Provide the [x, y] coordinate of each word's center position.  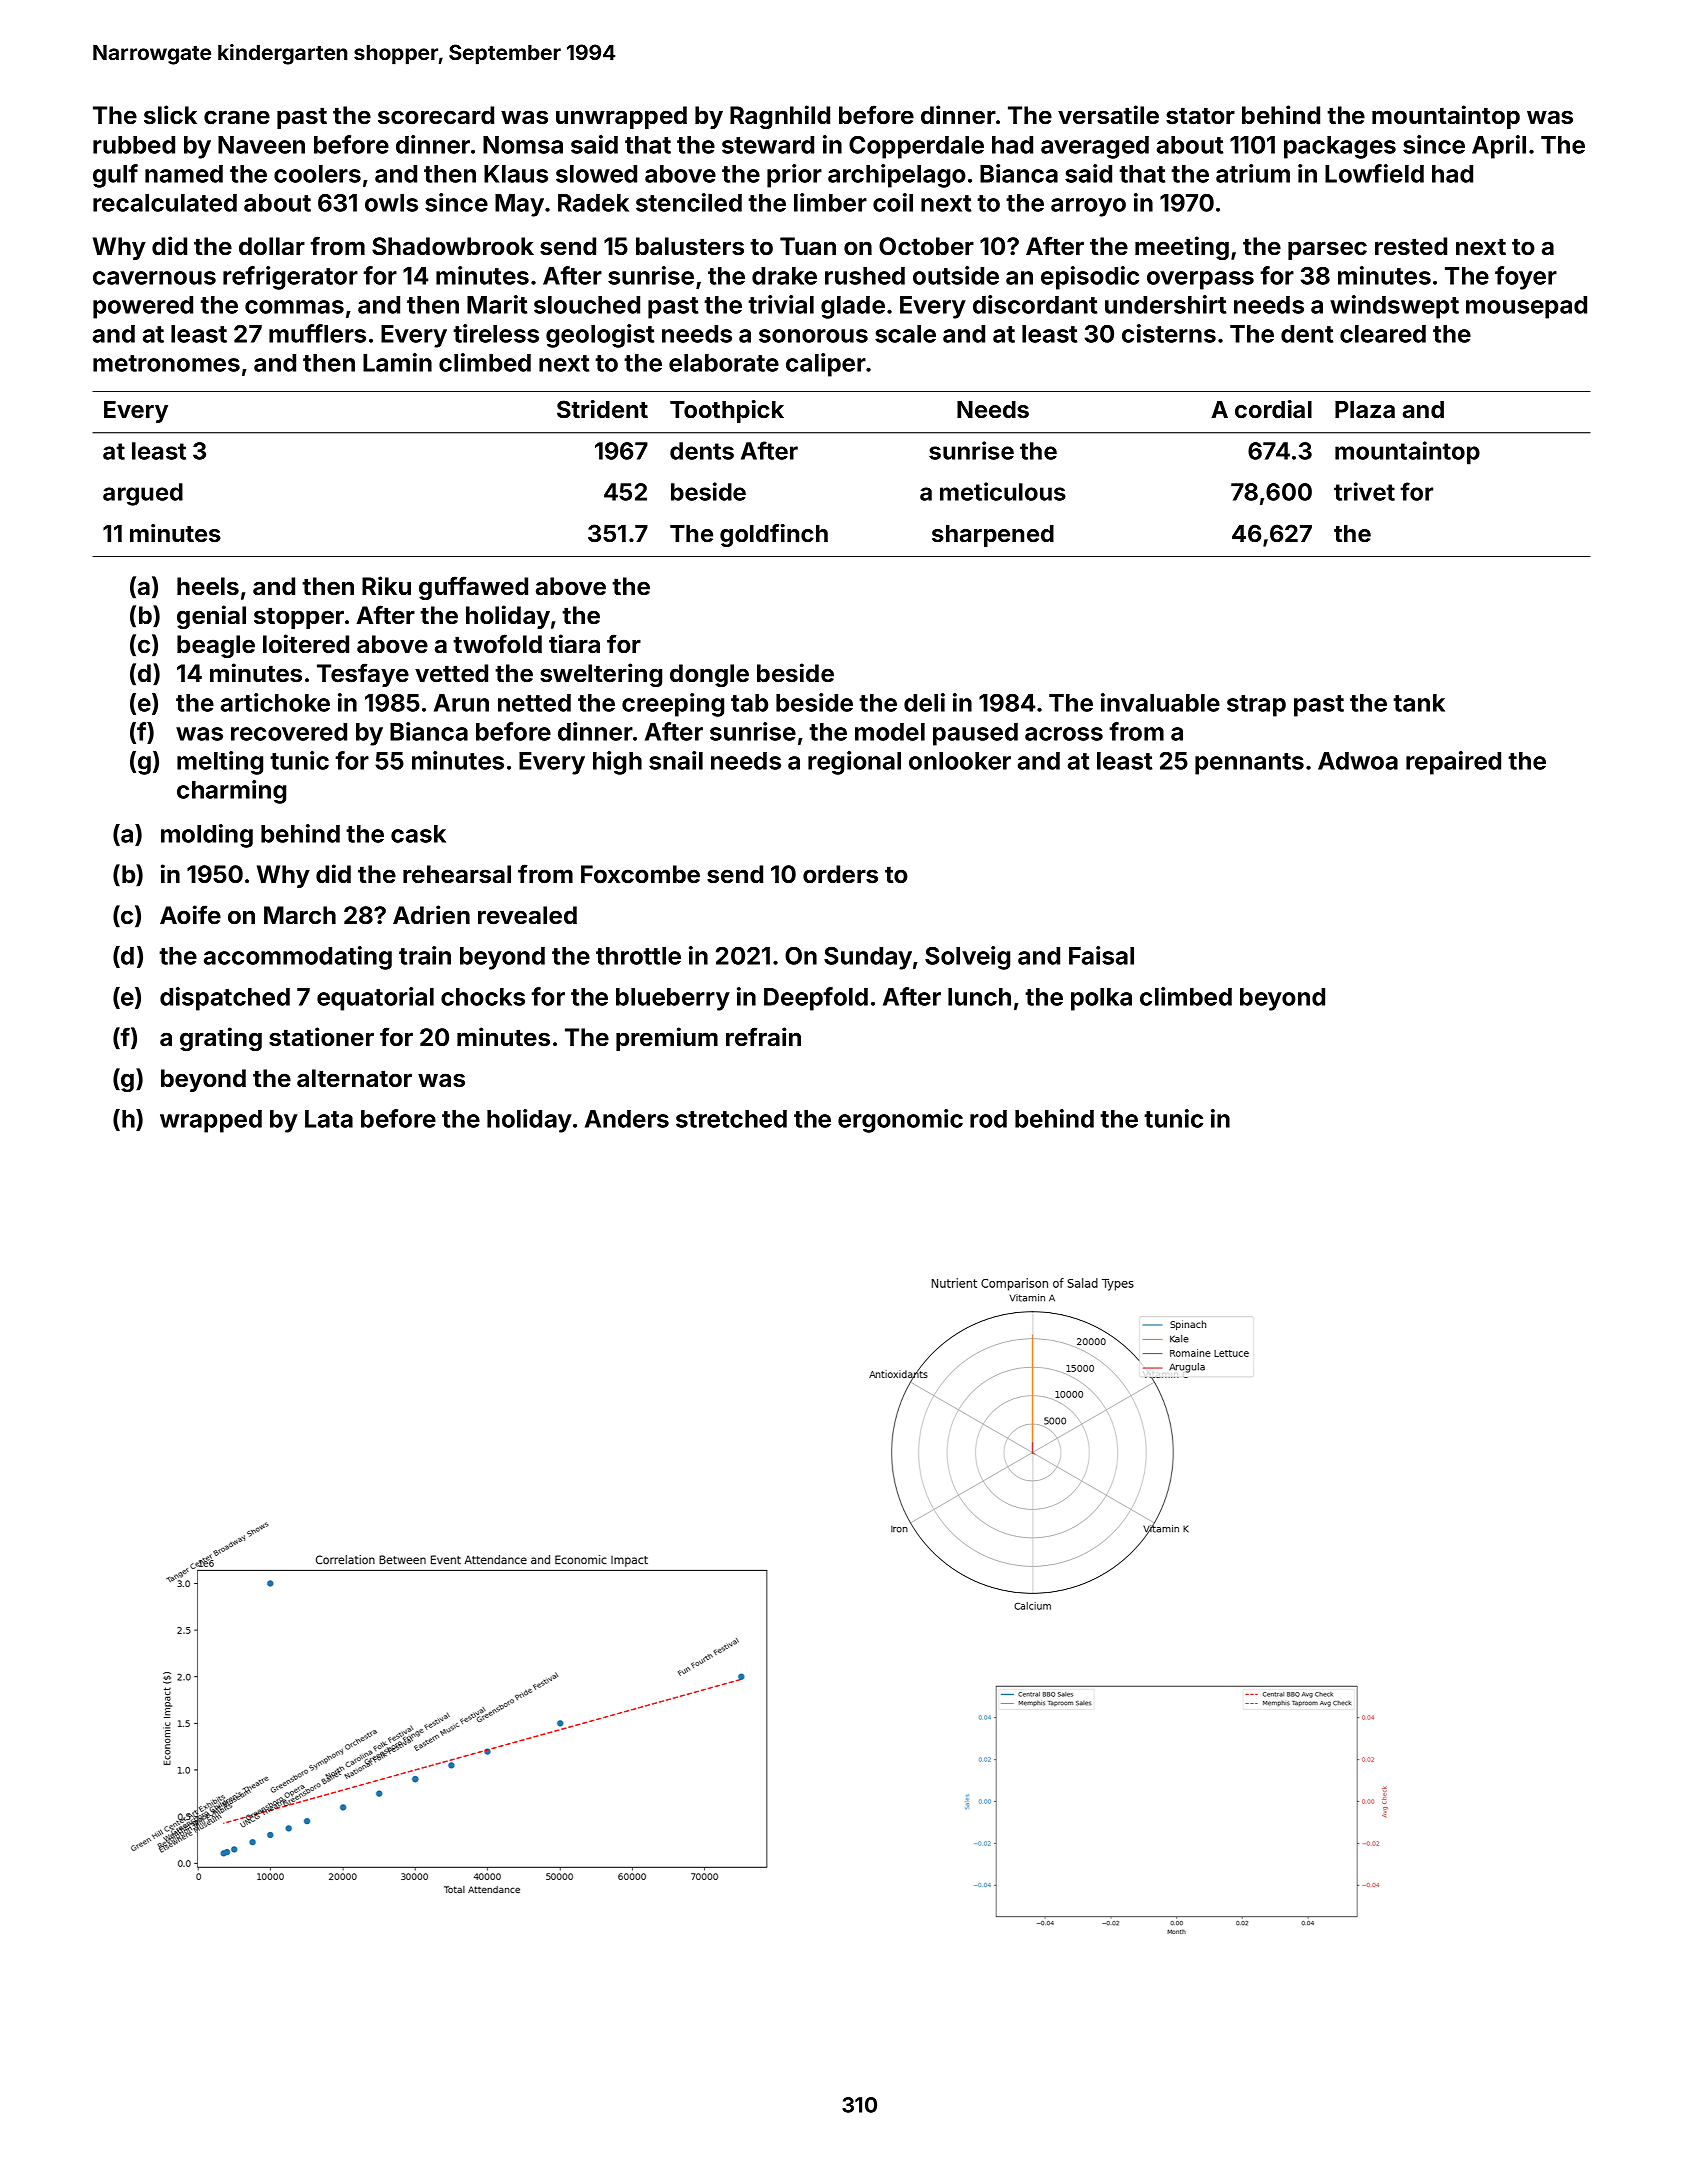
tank [1419, 703]
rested [1411, 246]
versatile [1108, 115]
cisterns [1169, 333]
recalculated [165, 203]
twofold [497, 644]
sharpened [993, 536]
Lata [329, 1119]
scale [905, 334]
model [890, 732]
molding [207, 836]
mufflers [317, 333]
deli [924, 702]
